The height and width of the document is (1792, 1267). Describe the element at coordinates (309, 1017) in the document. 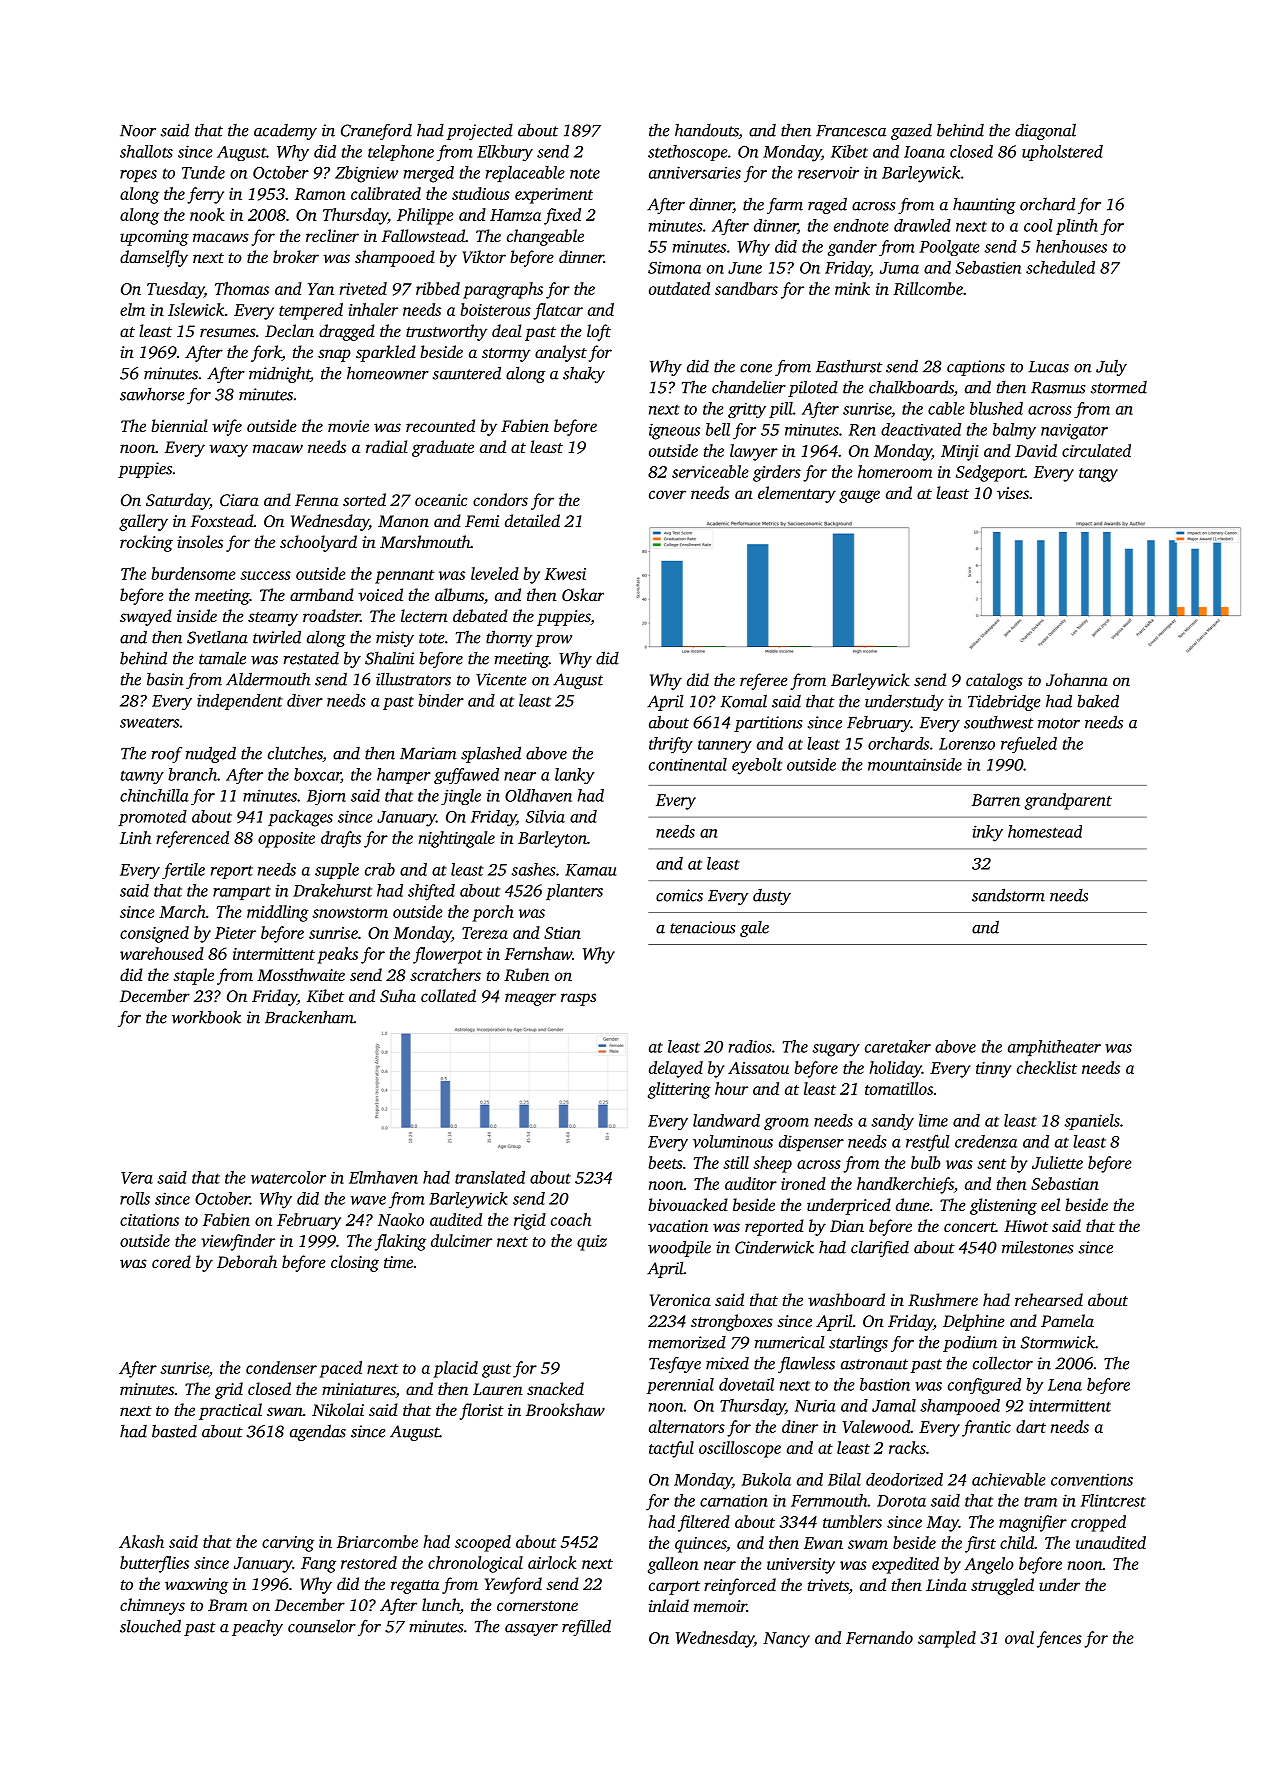

I see `Brackenham` at that location.
